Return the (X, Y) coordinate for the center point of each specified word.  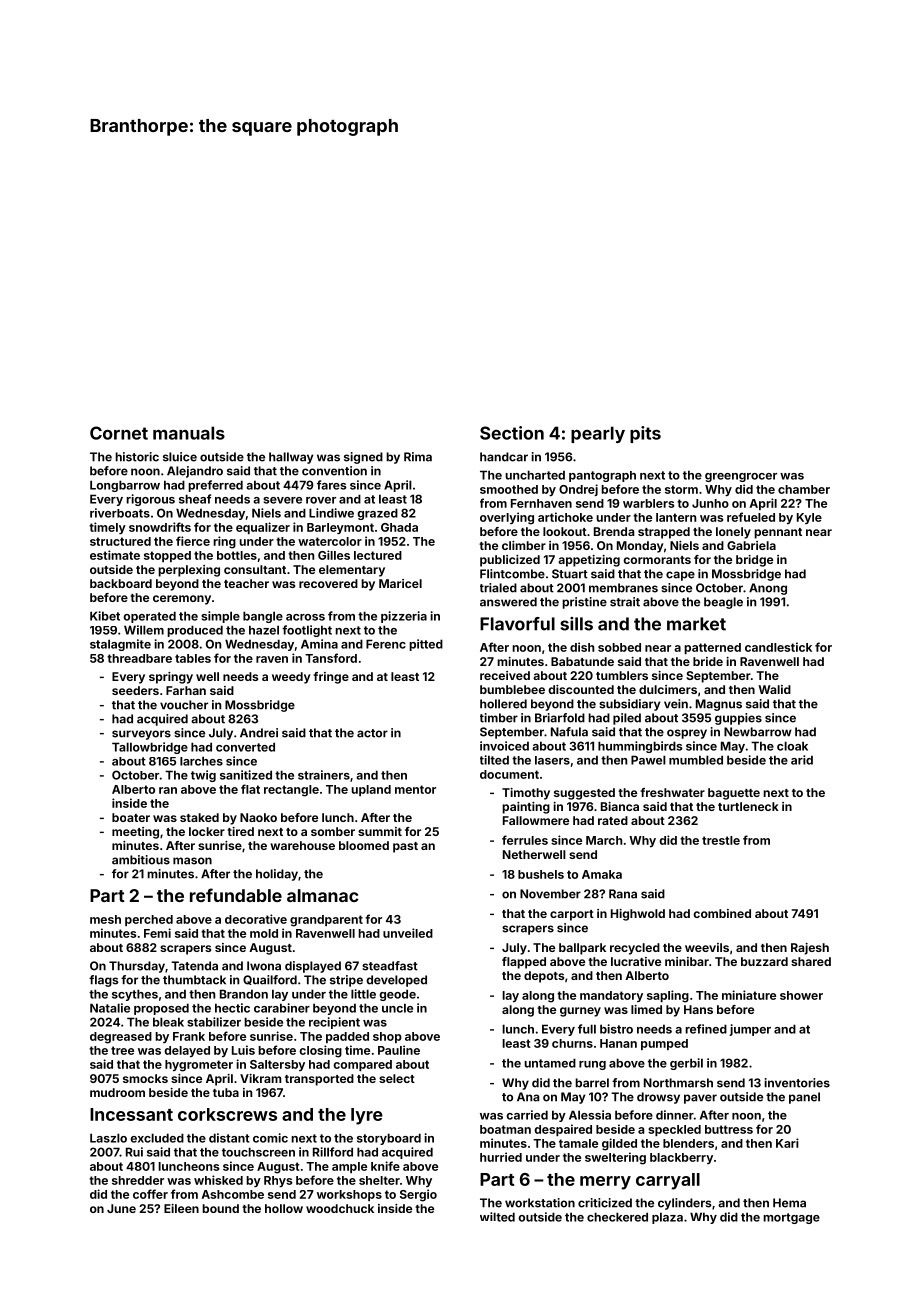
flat (250, 789)
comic (270, 1138)
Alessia (590, 1115)
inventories (797, 1083)
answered (508, 602)
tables (193, 658)
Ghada (399, 527)
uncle (397, 1008)
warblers (649, 503)
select (397, 1078)
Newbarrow (758, 732)
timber (499, 718)
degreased (121, 1038)
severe (282, 500)
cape (680, 576)
